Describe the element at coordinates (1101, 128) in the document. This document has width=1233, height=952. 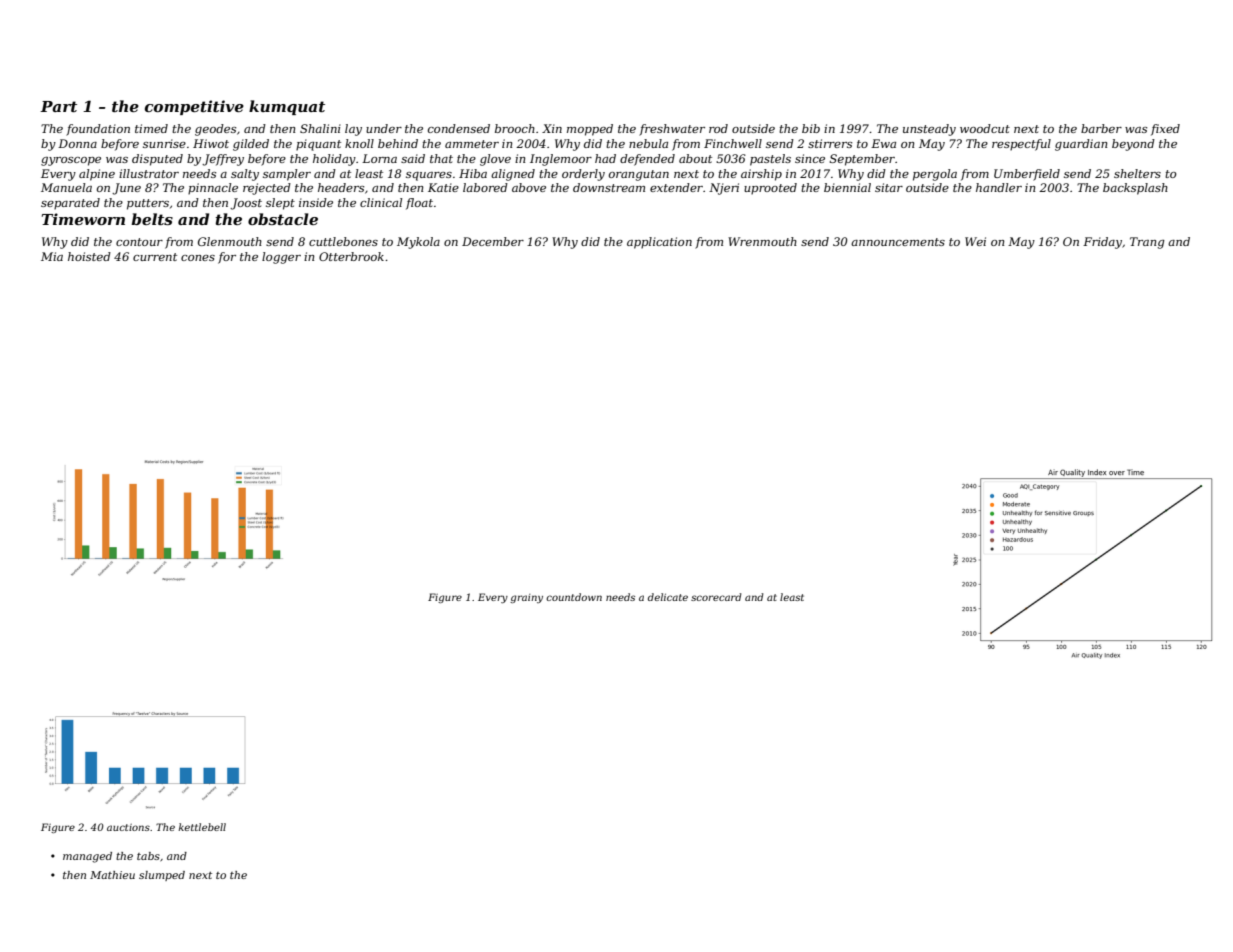
I see `barber` at that location.
